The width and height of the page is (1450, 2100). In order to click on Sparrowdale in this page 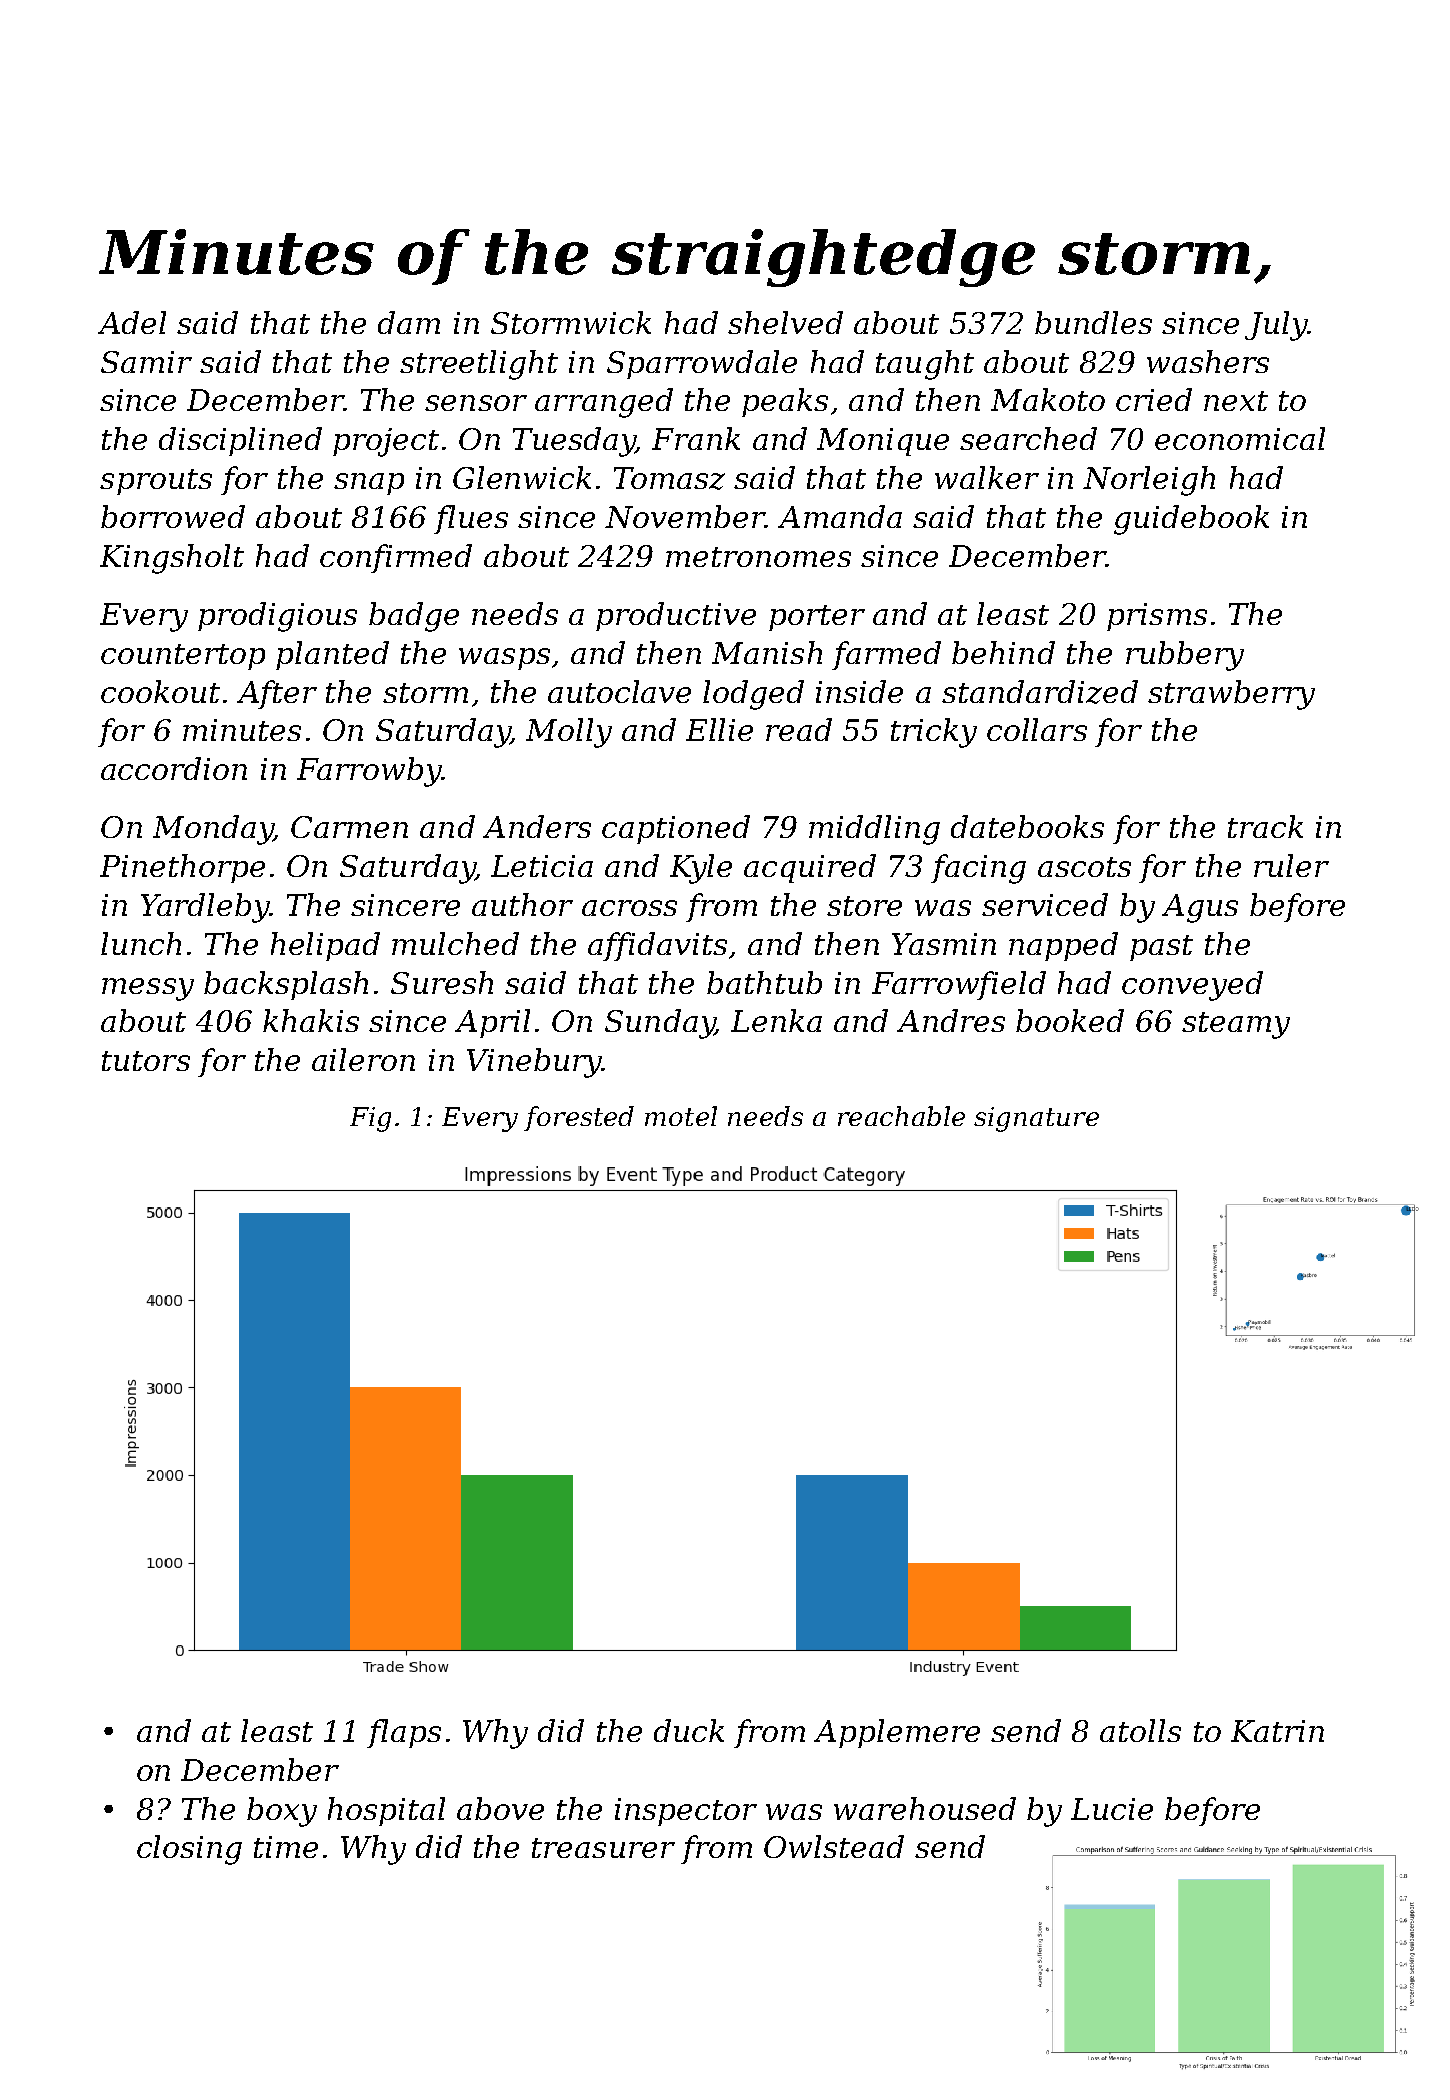, I will do `click(702, 364)`.
